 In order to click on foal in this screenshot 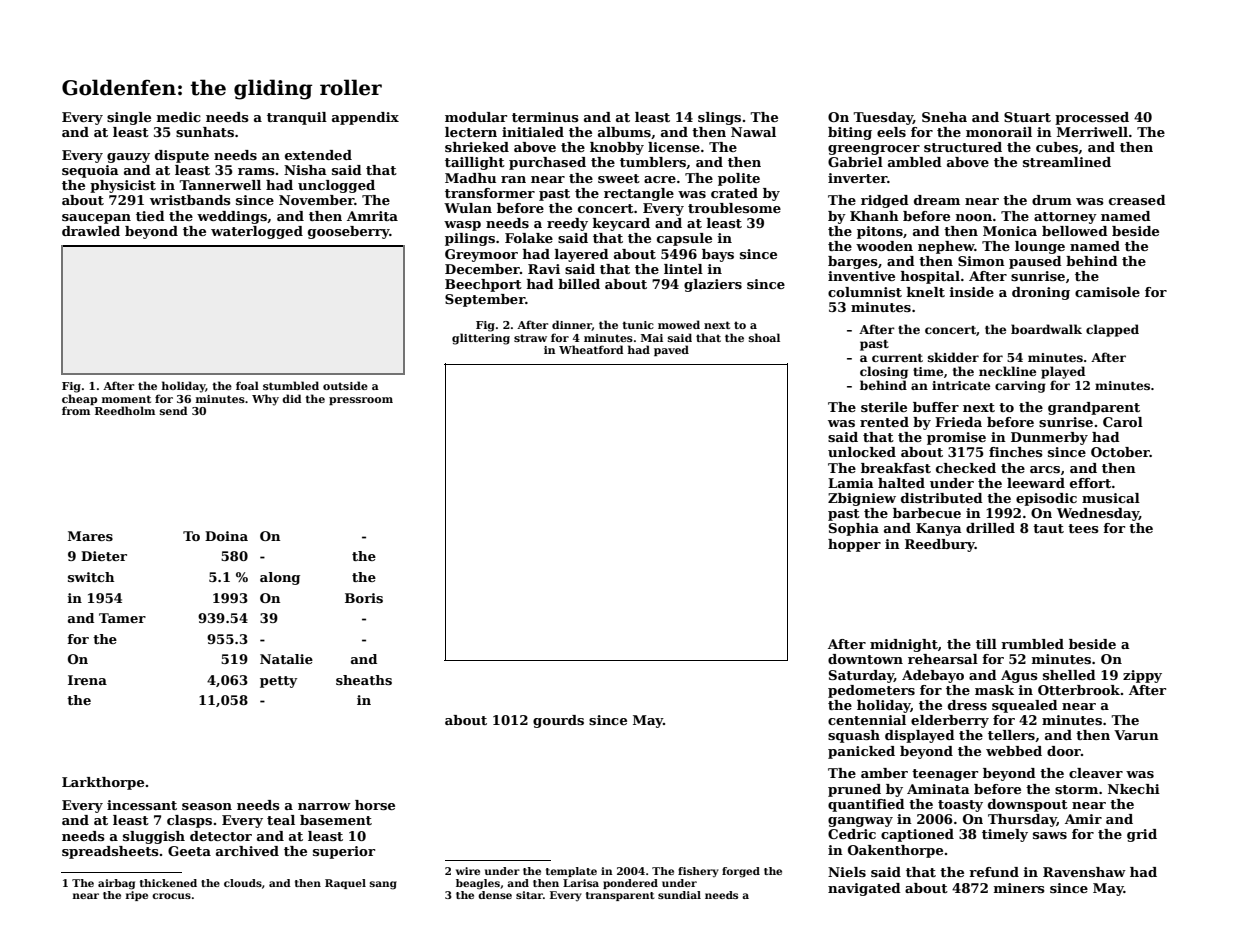, I will do `click(247, 385)`.
